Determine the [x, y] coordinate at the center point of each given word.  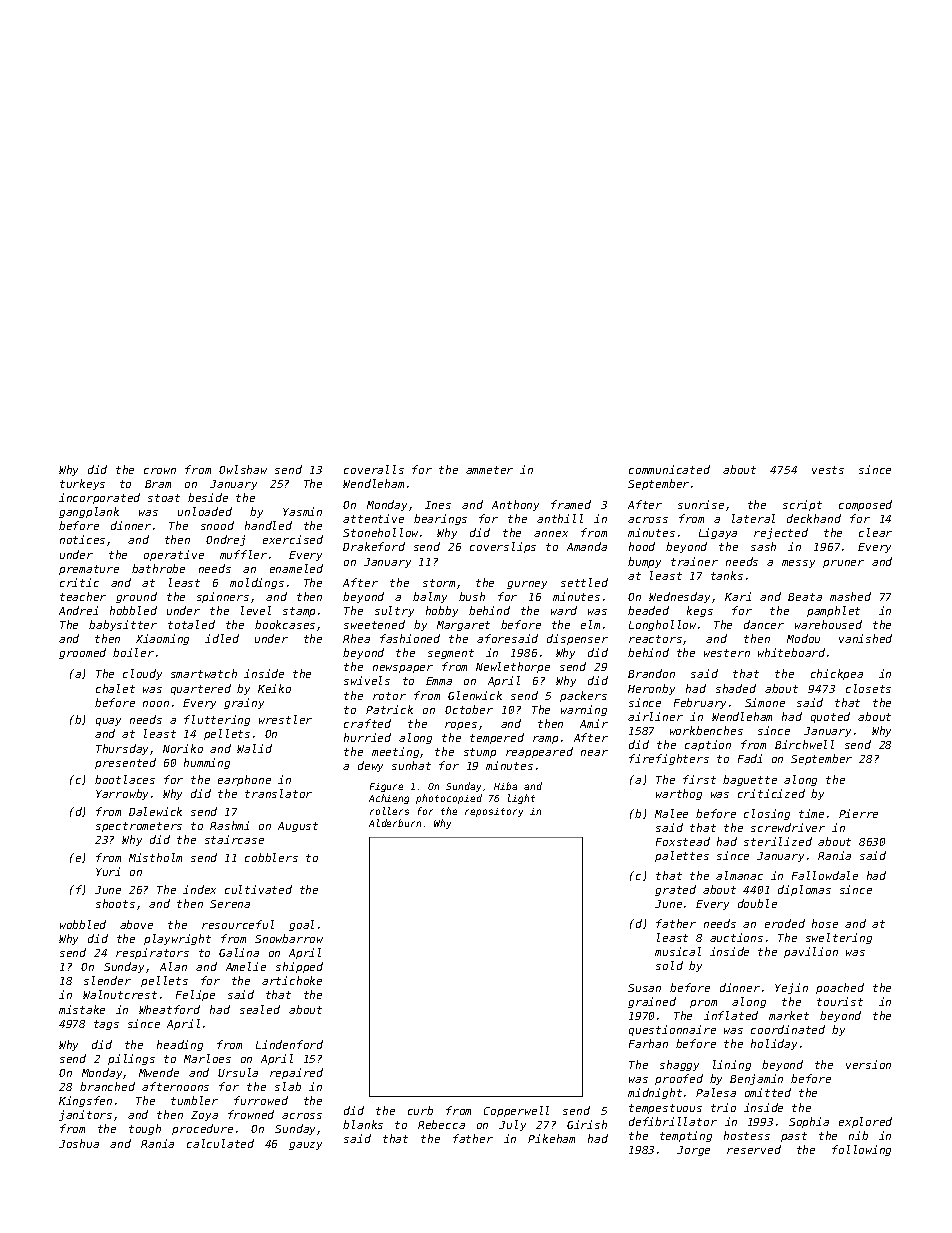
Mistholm [155, 857]
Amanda [587, 546]
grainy [244, 703]
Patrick [389, 709]
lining [732, 1065]
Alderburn [395, 823]
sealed [260, 1009]
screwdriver [788, 827]
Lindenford [289, 1044]
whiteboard [791, 652]
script [802, 505]
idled [222, 638]
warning [584, 710]
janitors [85, 1115]
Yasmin [302, 511]
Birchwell [804, 744]
